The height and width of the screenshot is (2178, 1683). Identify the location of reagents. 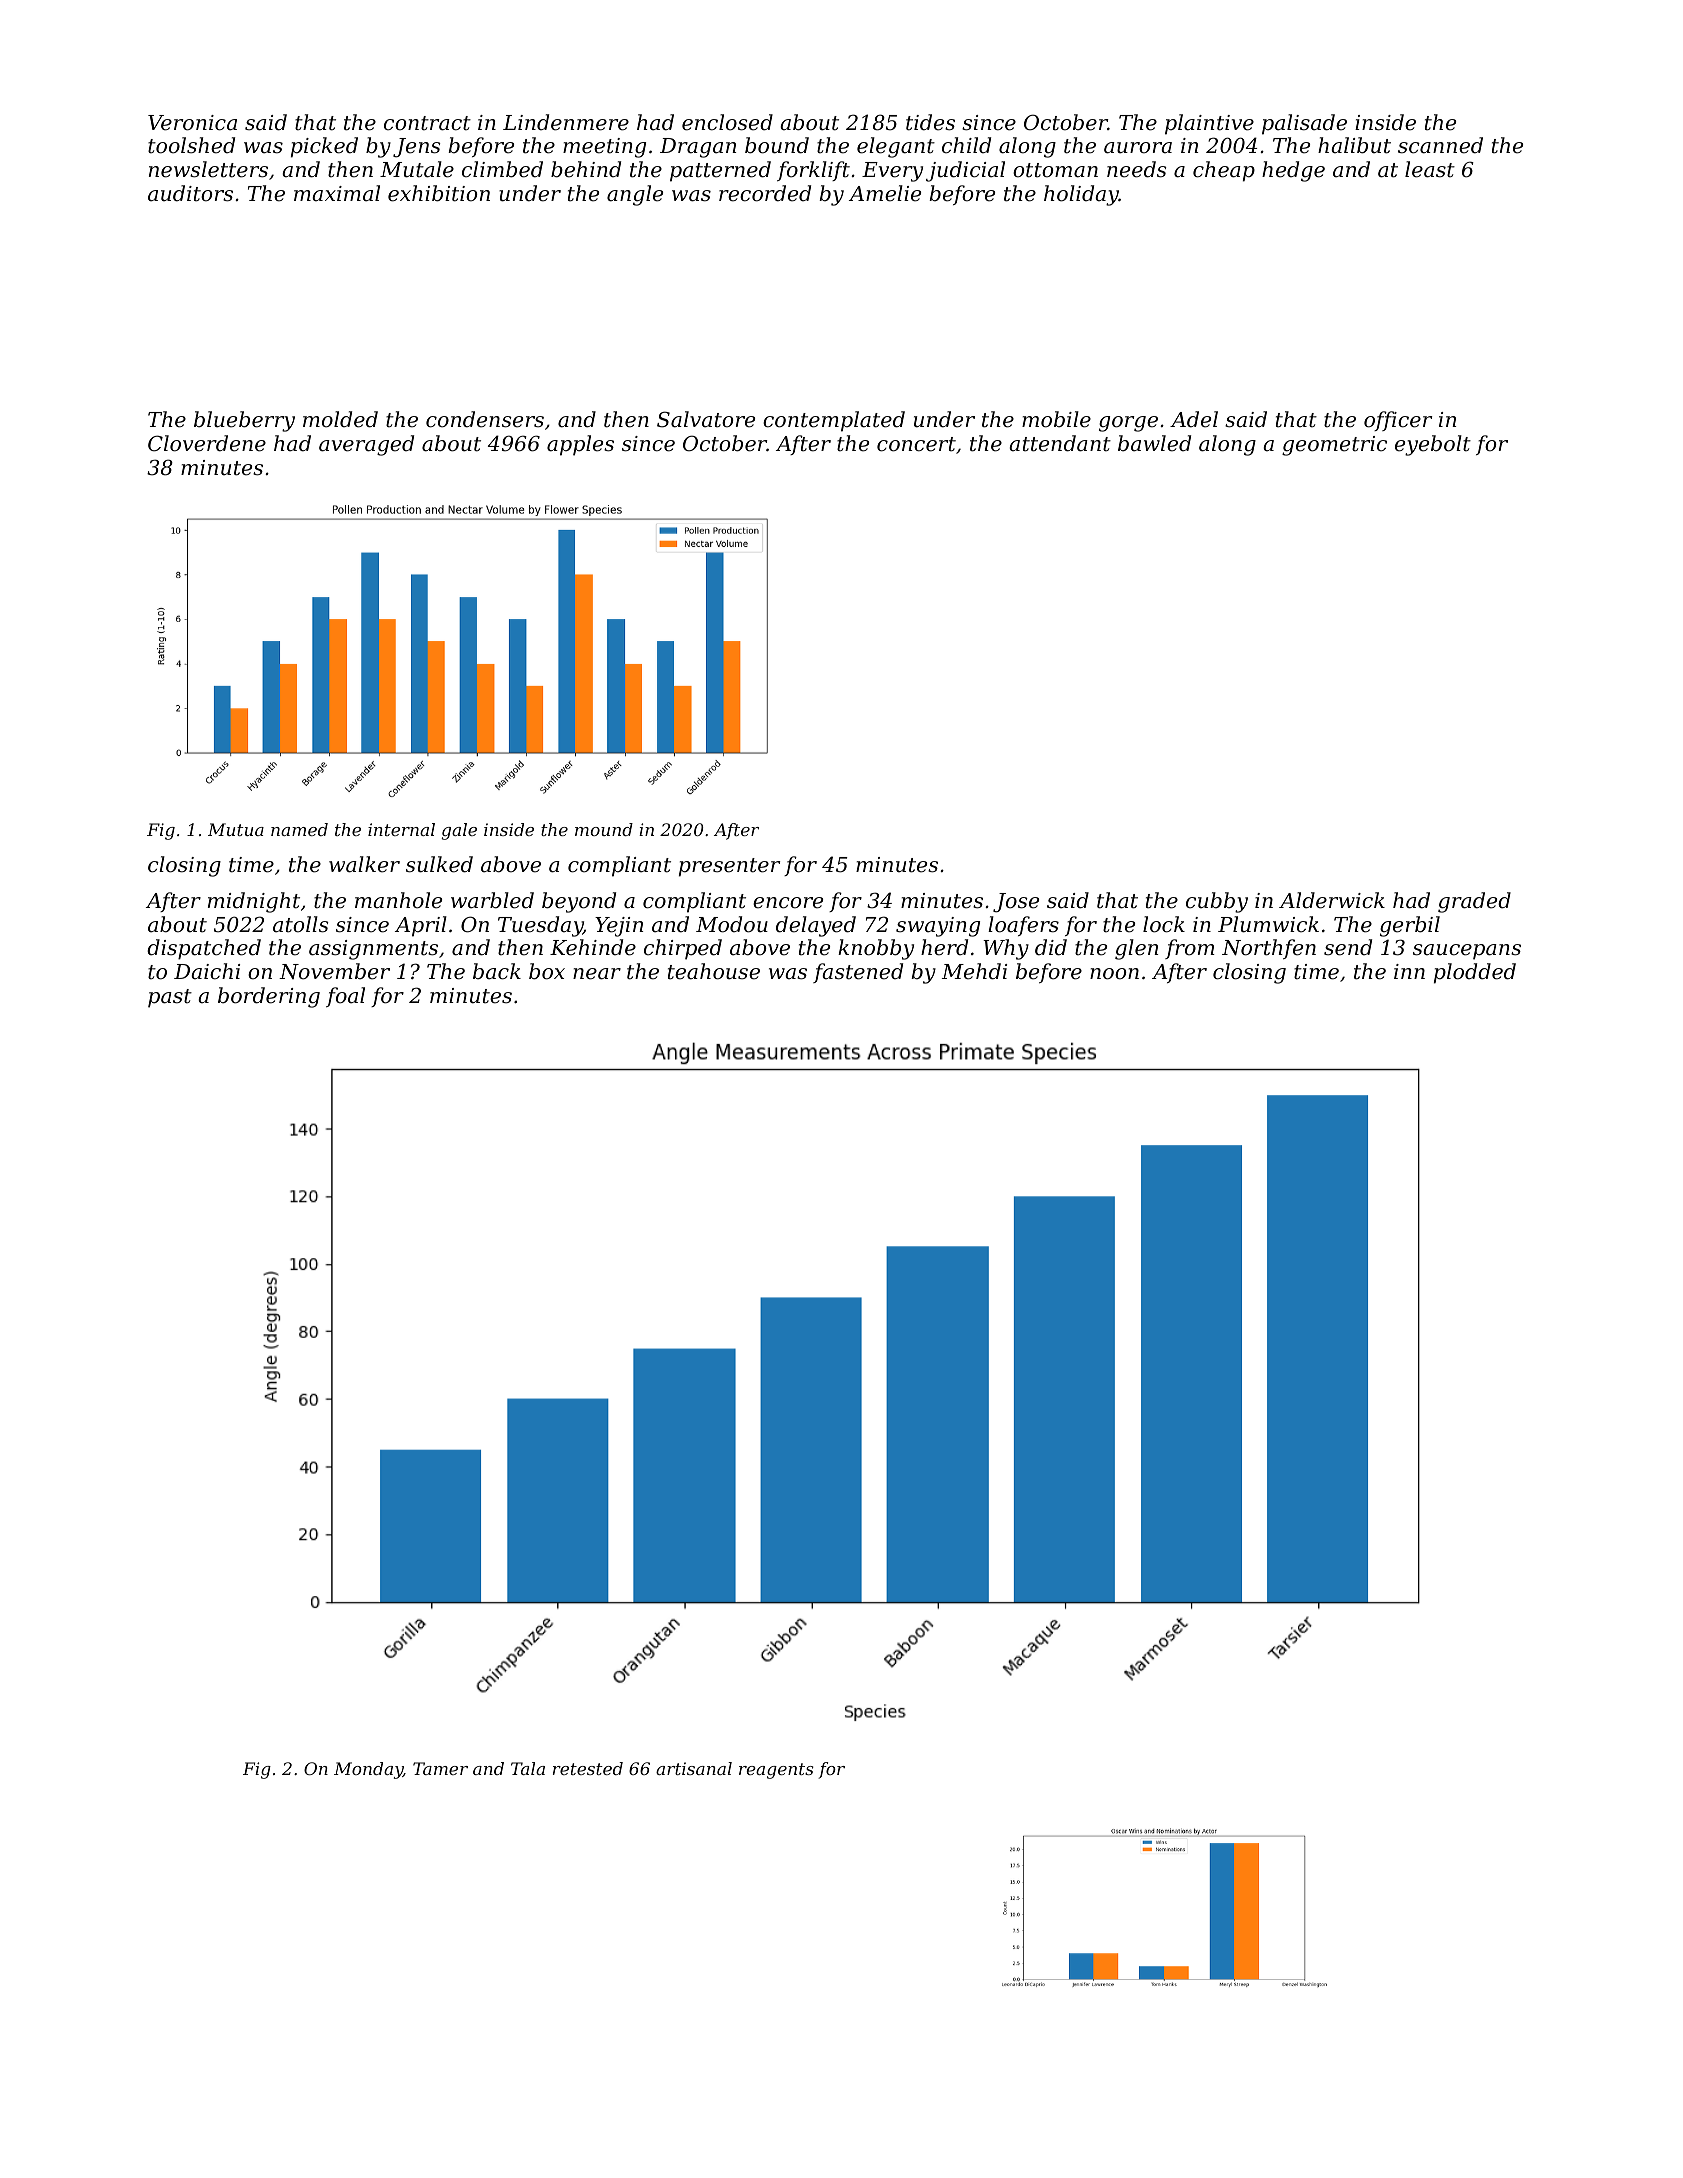
(776, 1771).
